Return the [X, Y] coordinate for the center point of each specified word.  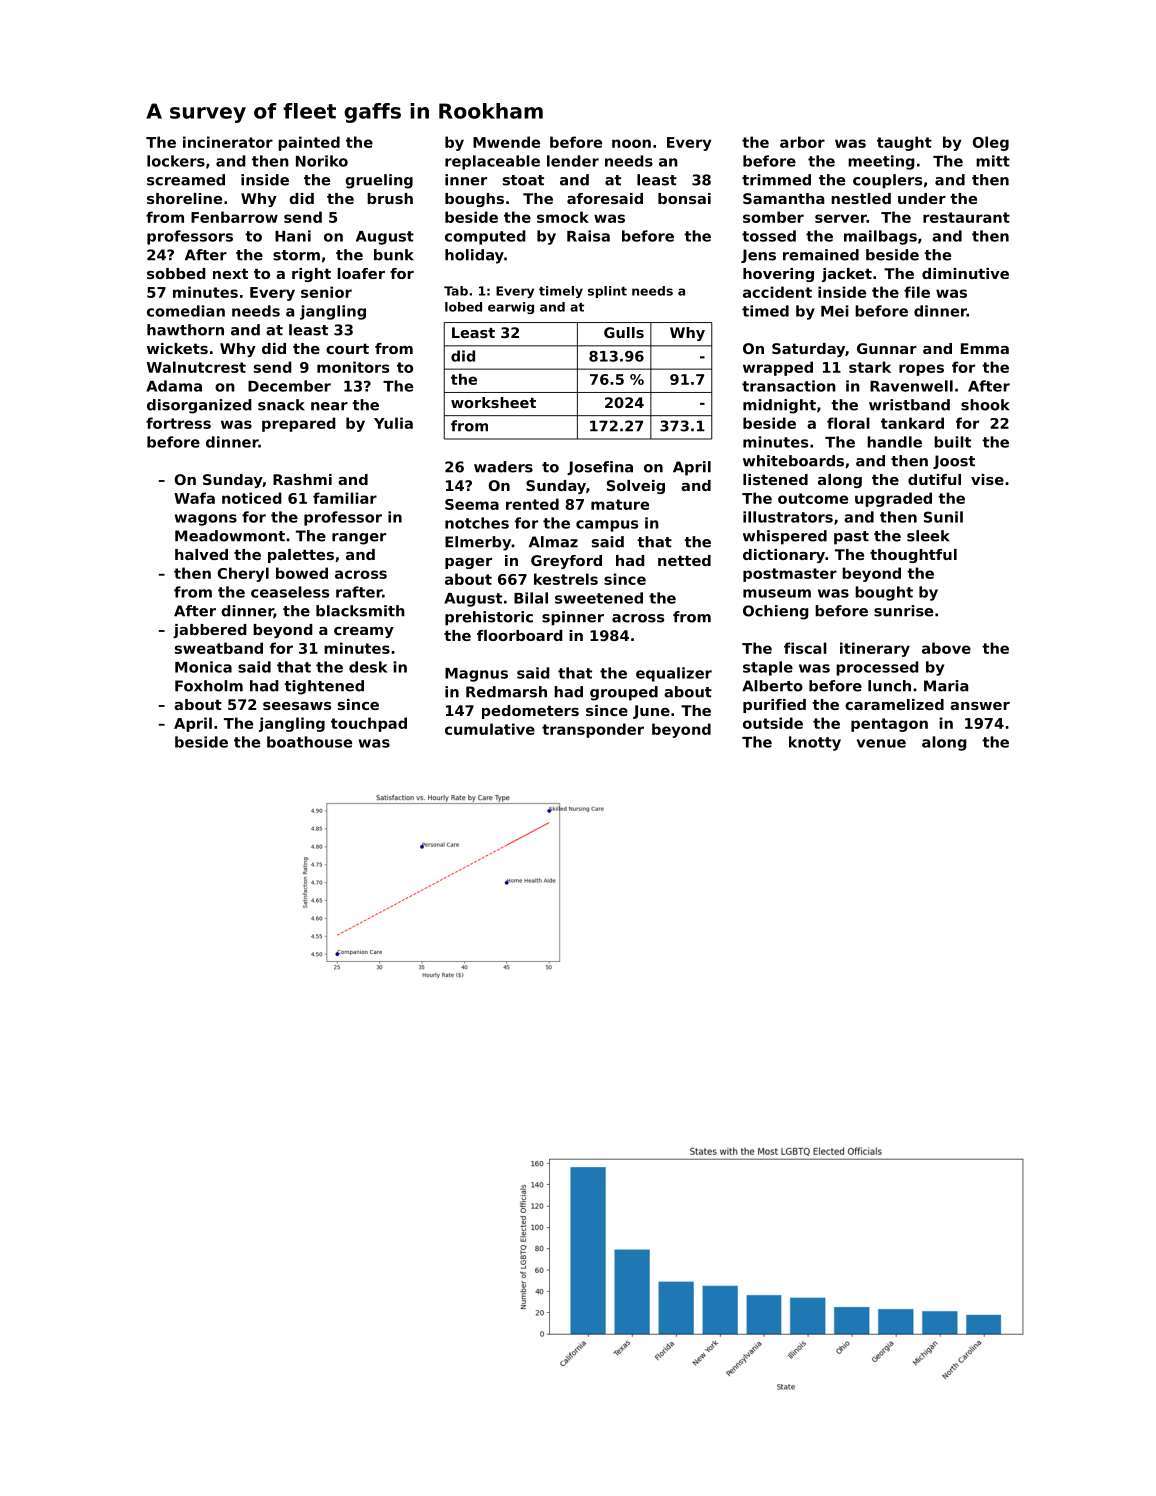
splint [607, 292]
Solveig [636, 487]
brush [390, 198]
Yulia [393, 423]
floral [848, 423]
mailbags [880, 237]
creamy [364, 632]
